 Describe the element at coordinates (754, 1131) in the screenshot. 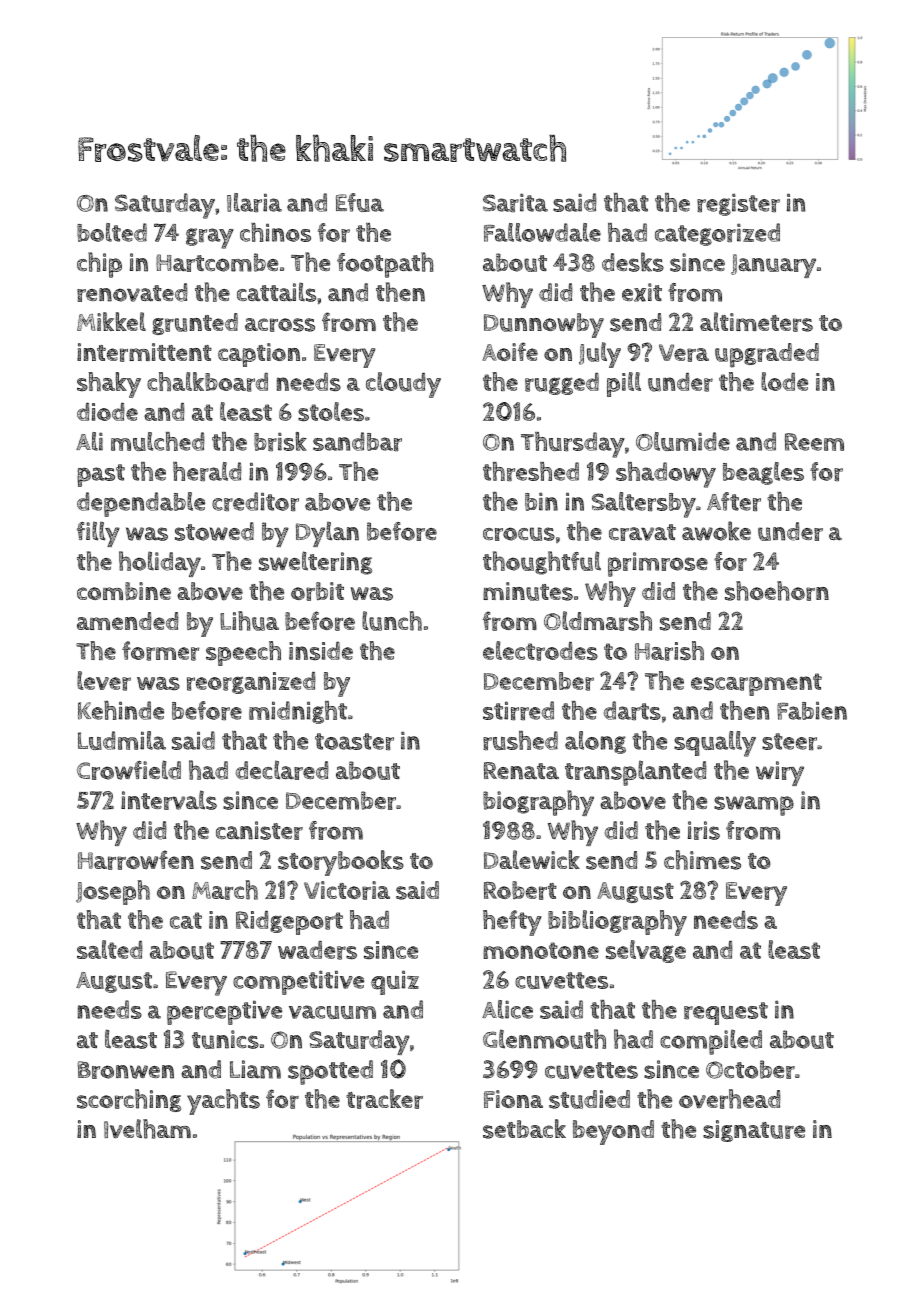

I see `signature` at that location.
